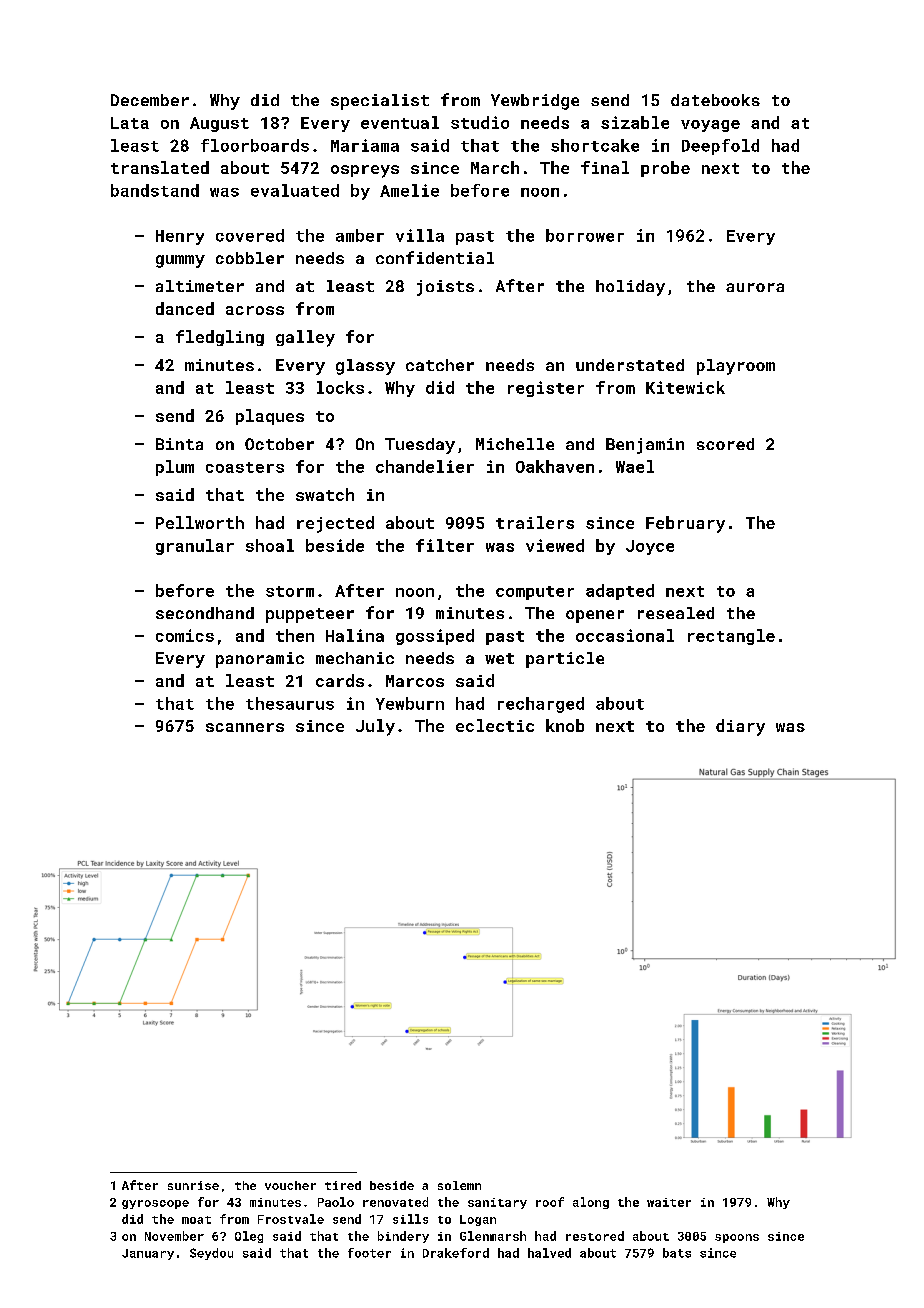  Describe the element at coordinates (715, 100) in the screenshot. I see `datebooks` at that location.
